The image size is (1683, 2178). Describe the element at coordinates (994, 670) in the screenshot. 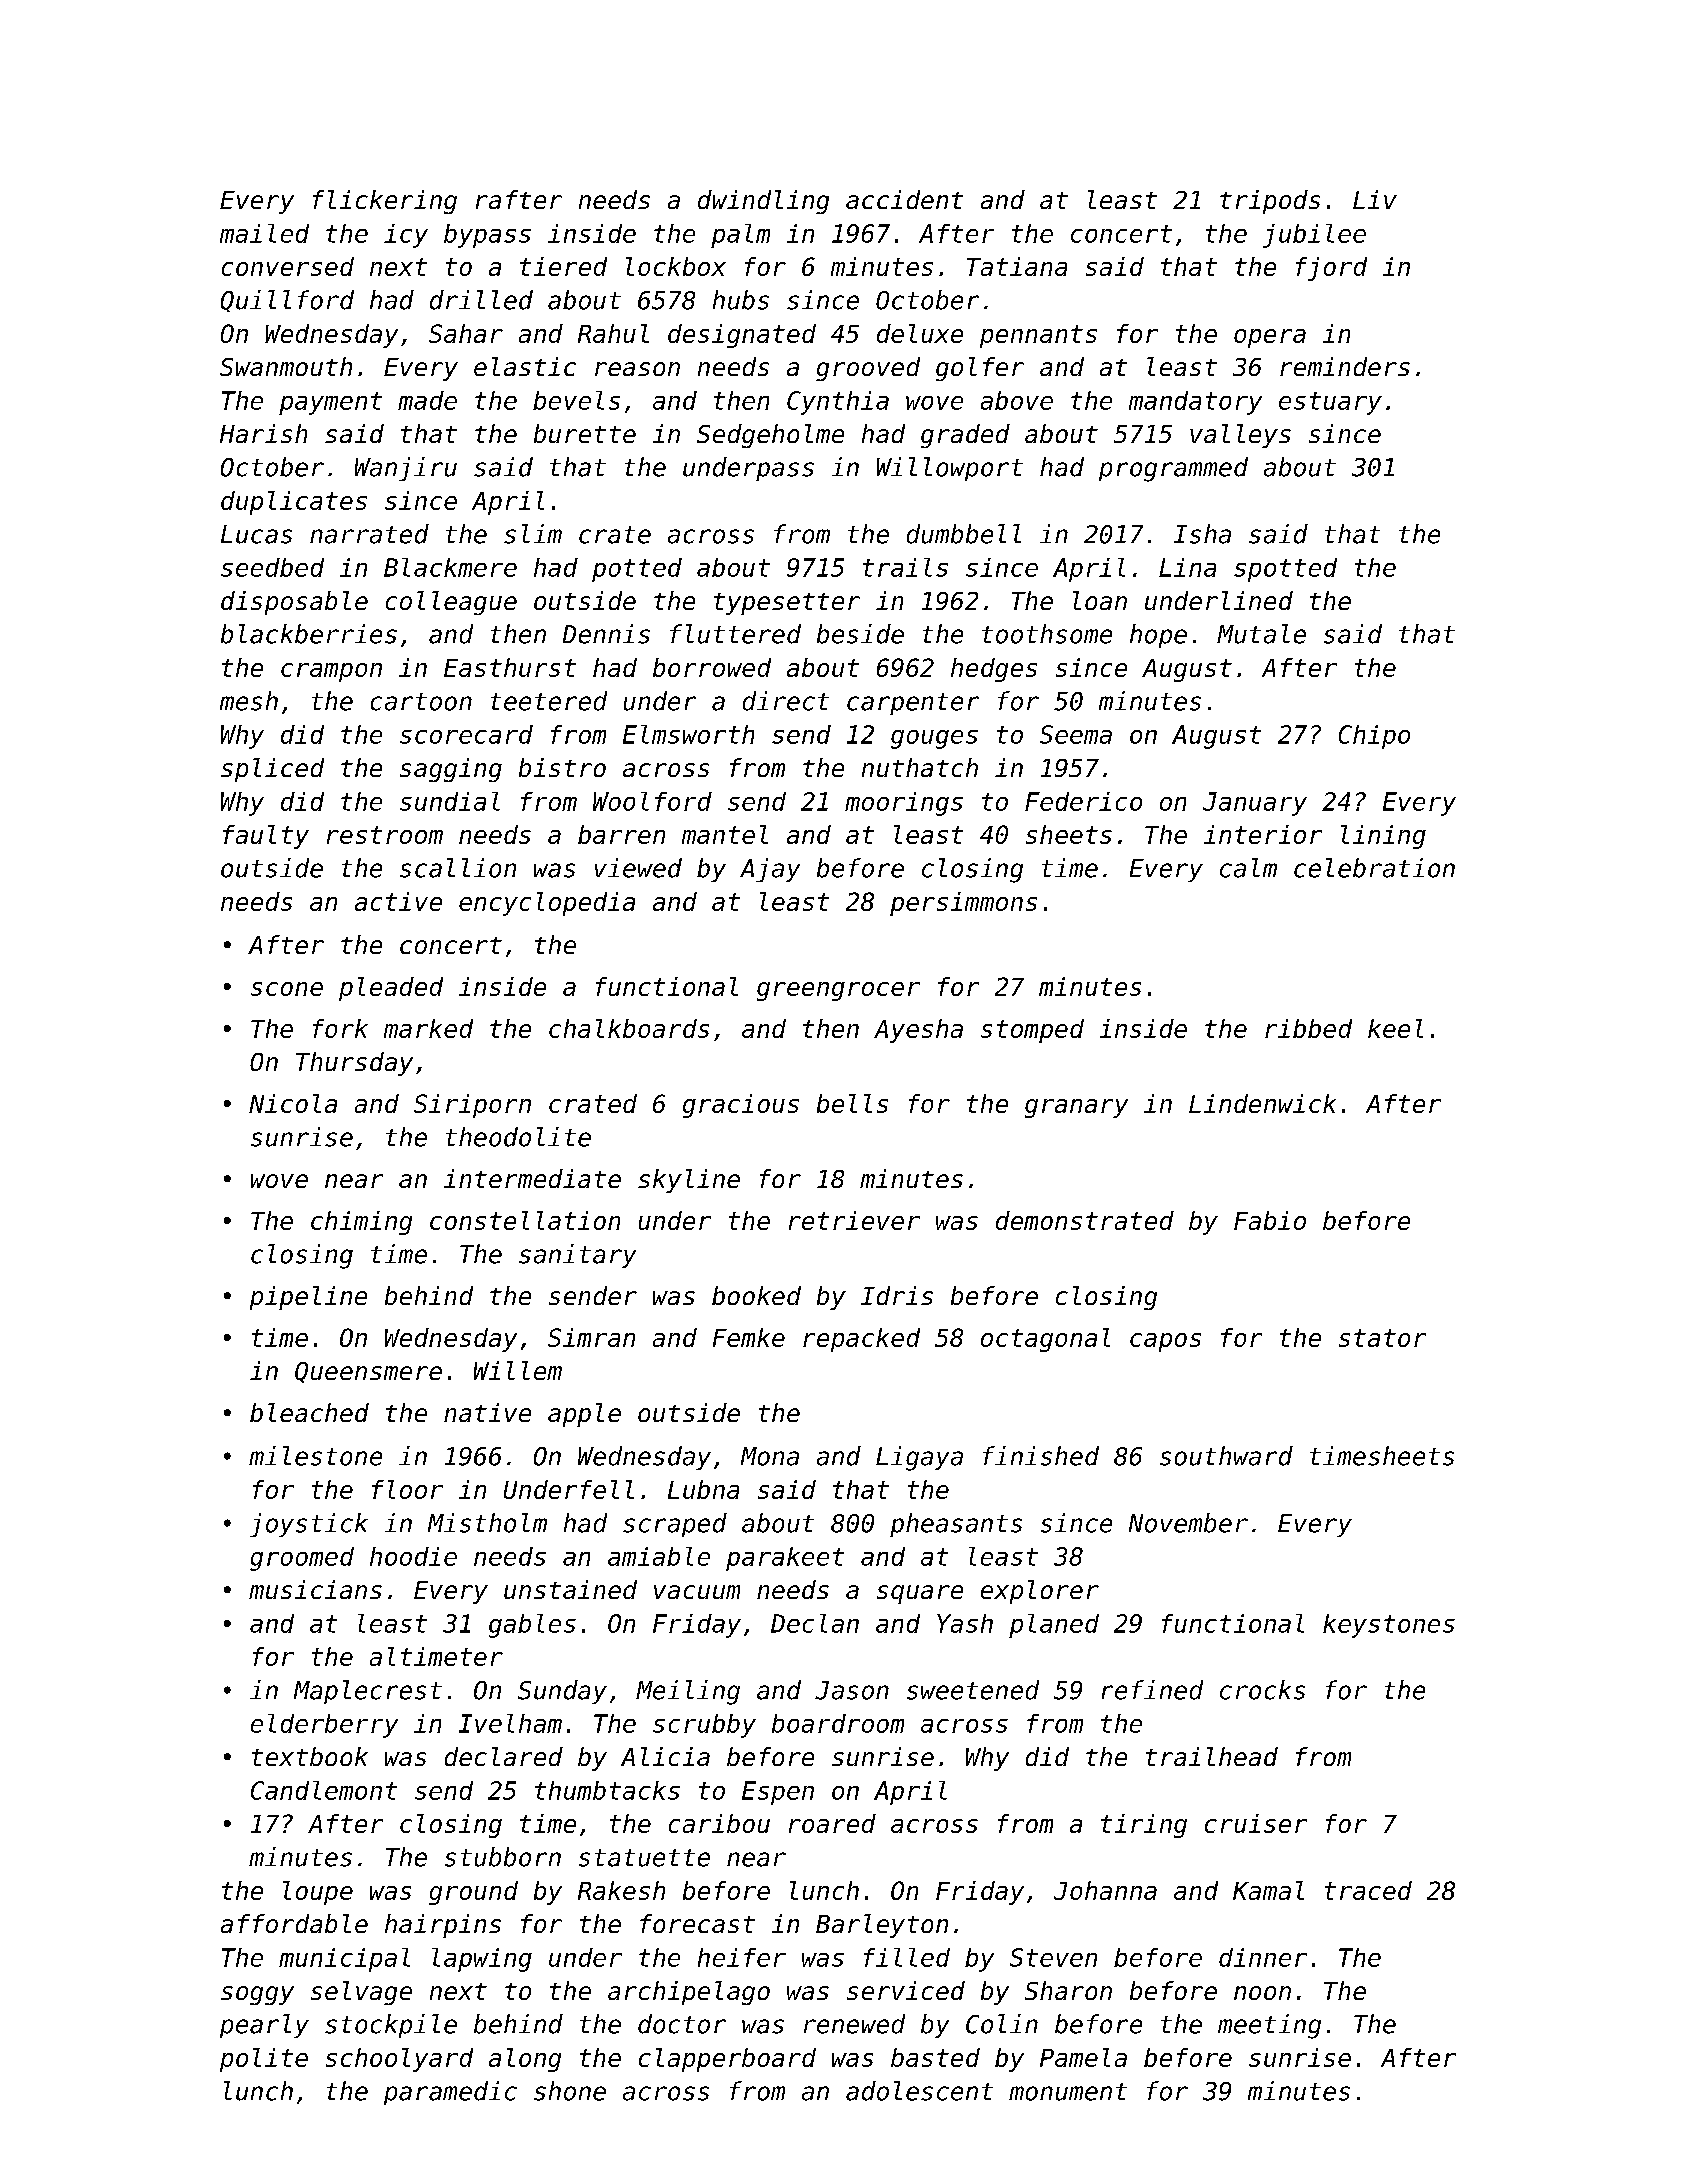

I see `hedges` at that location.
